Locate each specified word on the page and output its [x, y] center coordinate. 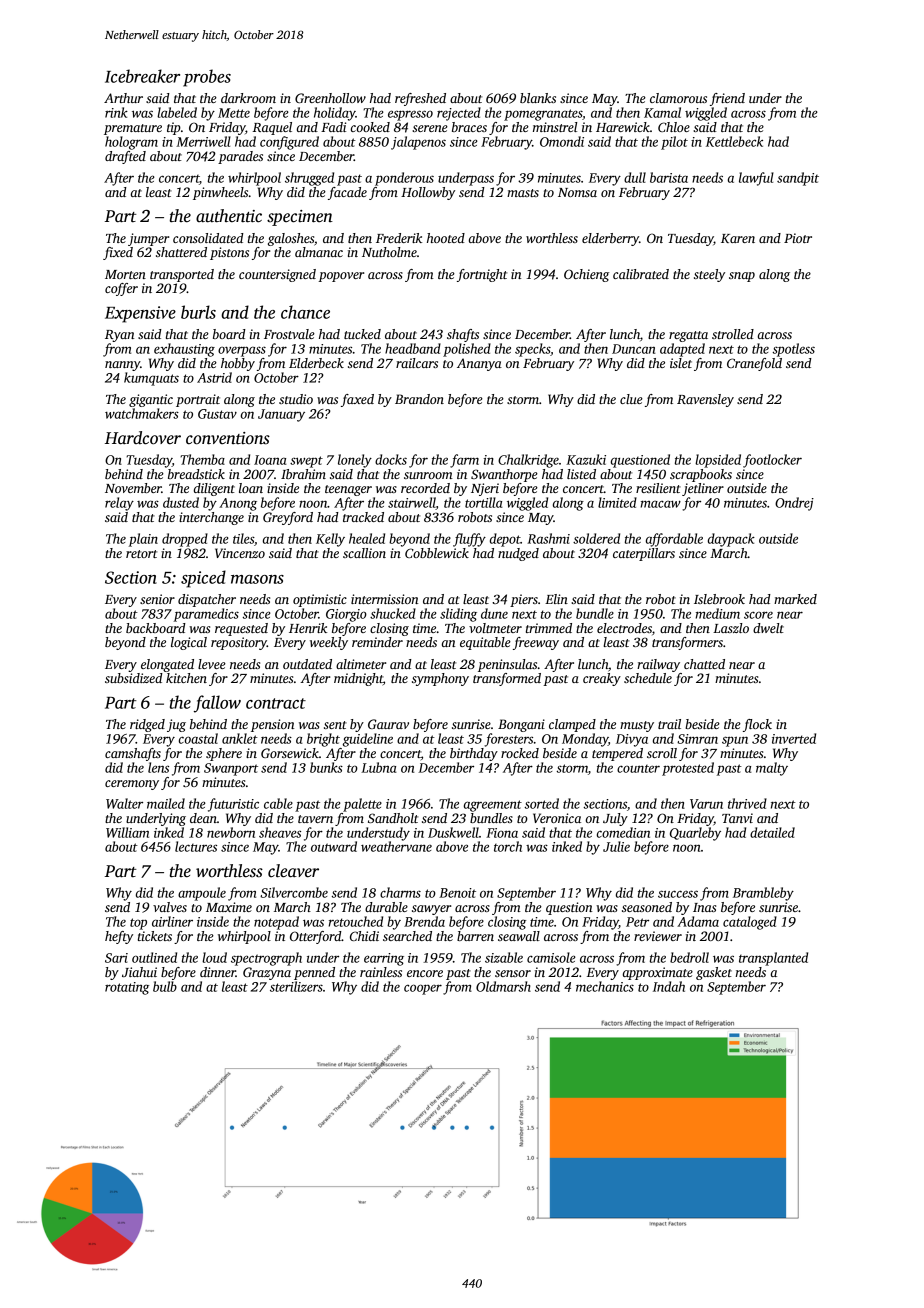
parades [240, 157]
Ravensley [705, 400]
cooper [423, 989]
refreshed [420, 99]
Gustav [217, 414]
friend [727, 99]
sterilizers [296, 986]
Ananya [479, 364]
